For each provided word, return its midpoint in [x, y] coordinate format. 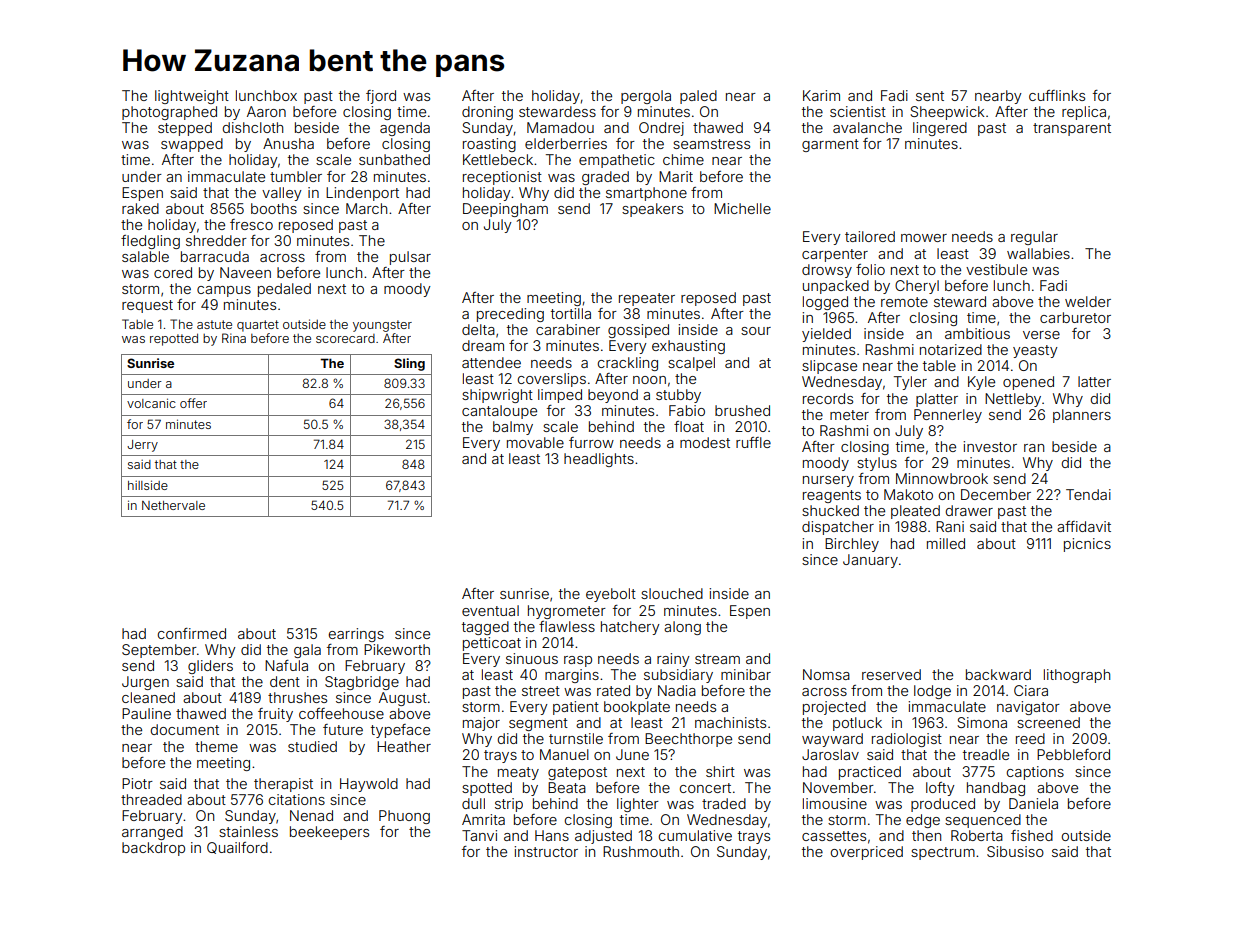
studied [312, 746]
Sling [409, 364]
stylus [877, 464]
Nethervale [173, 505]
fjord [381, 97]
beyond [613, 396]
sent [930, 96]
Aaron [266, 111]
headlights [599, 460]
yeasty [1035, 351]
